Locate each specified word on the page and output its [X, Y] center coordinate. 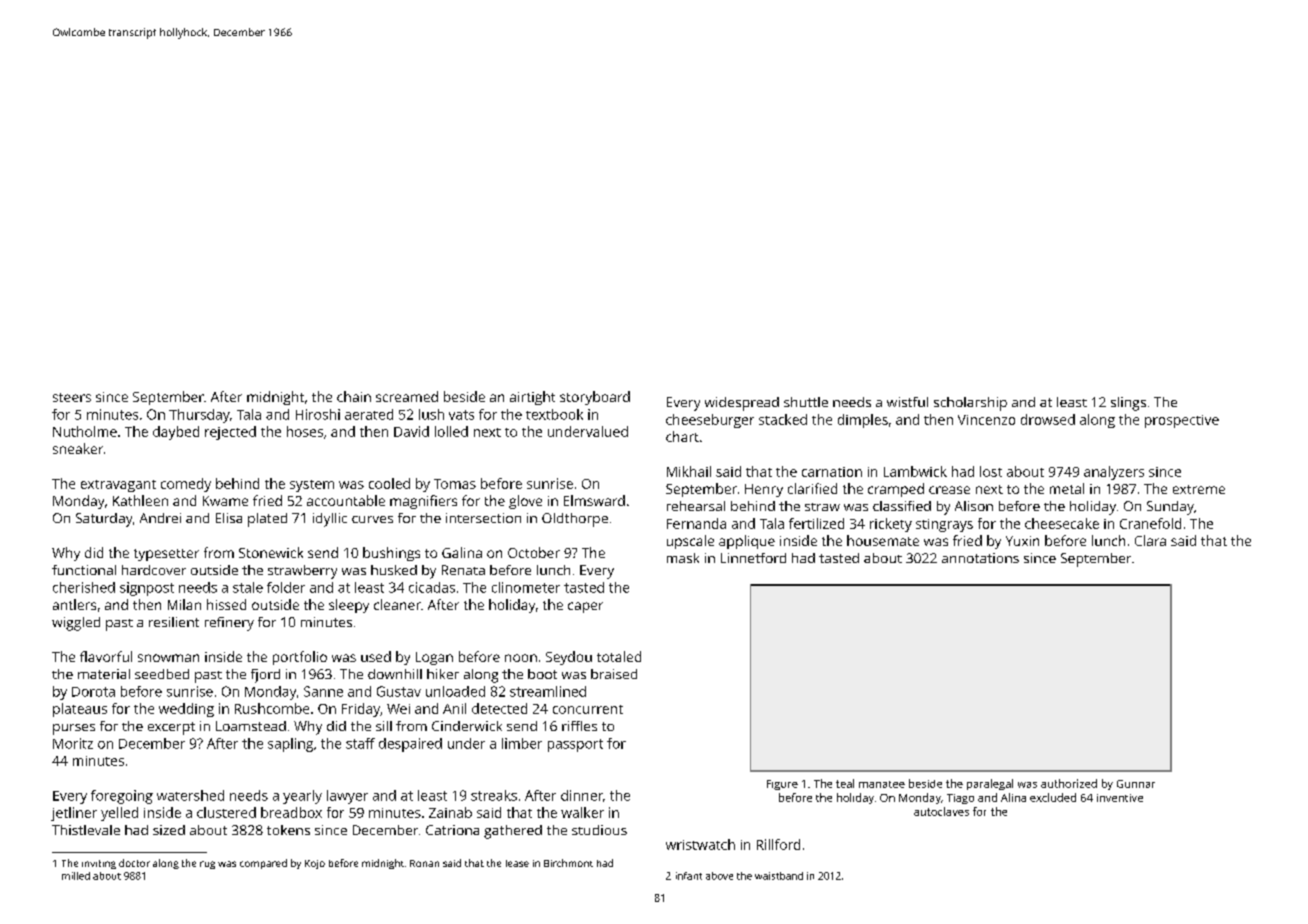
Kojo [315, 864]
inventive [1120, 798]
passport [575, 745]
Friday [361, 710]
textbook [554, 414]
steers [72, 397]
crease [949, 490]
